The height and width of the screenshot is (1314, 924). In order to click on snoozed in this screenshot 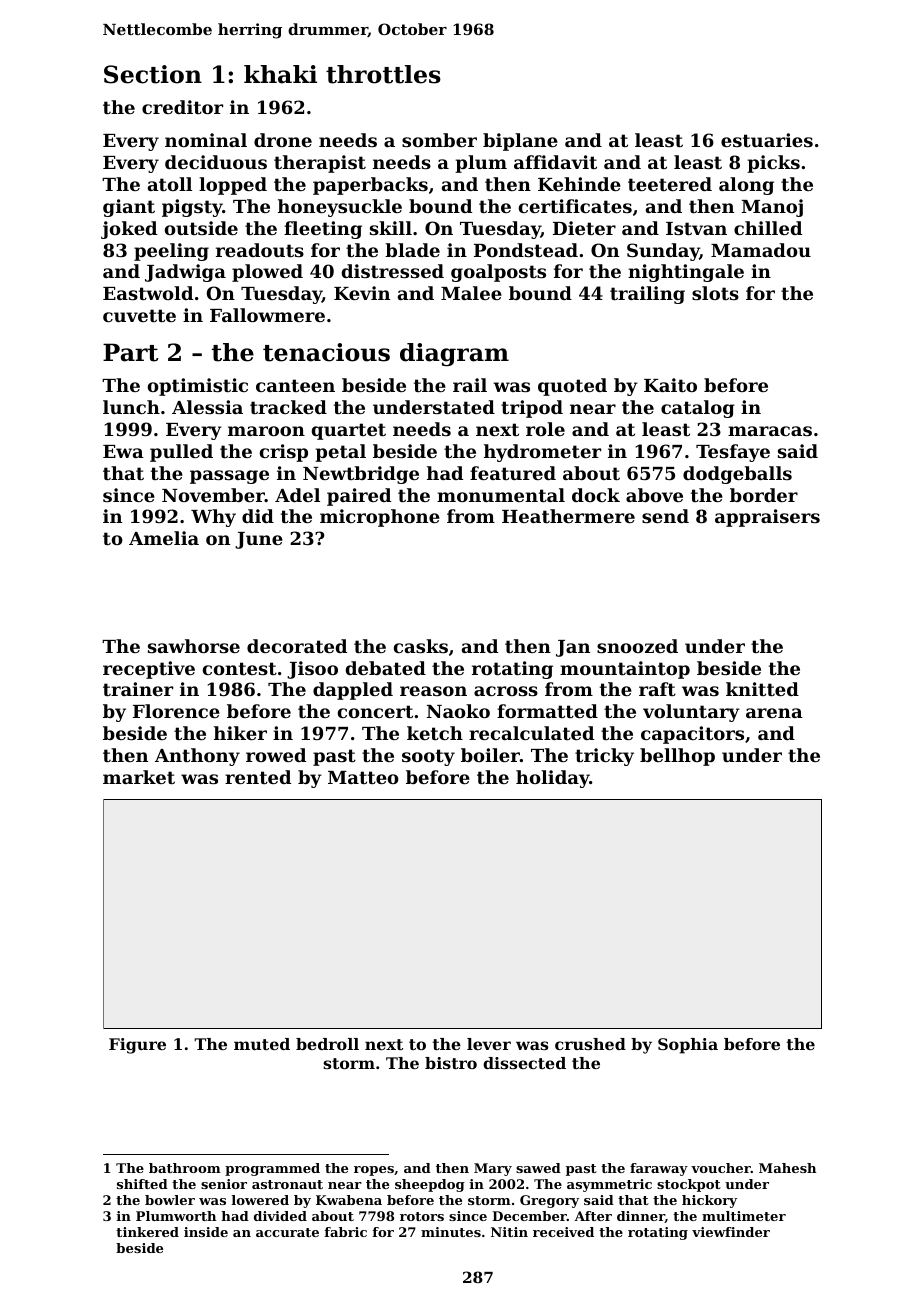, I will do `click(637, 646)`.
